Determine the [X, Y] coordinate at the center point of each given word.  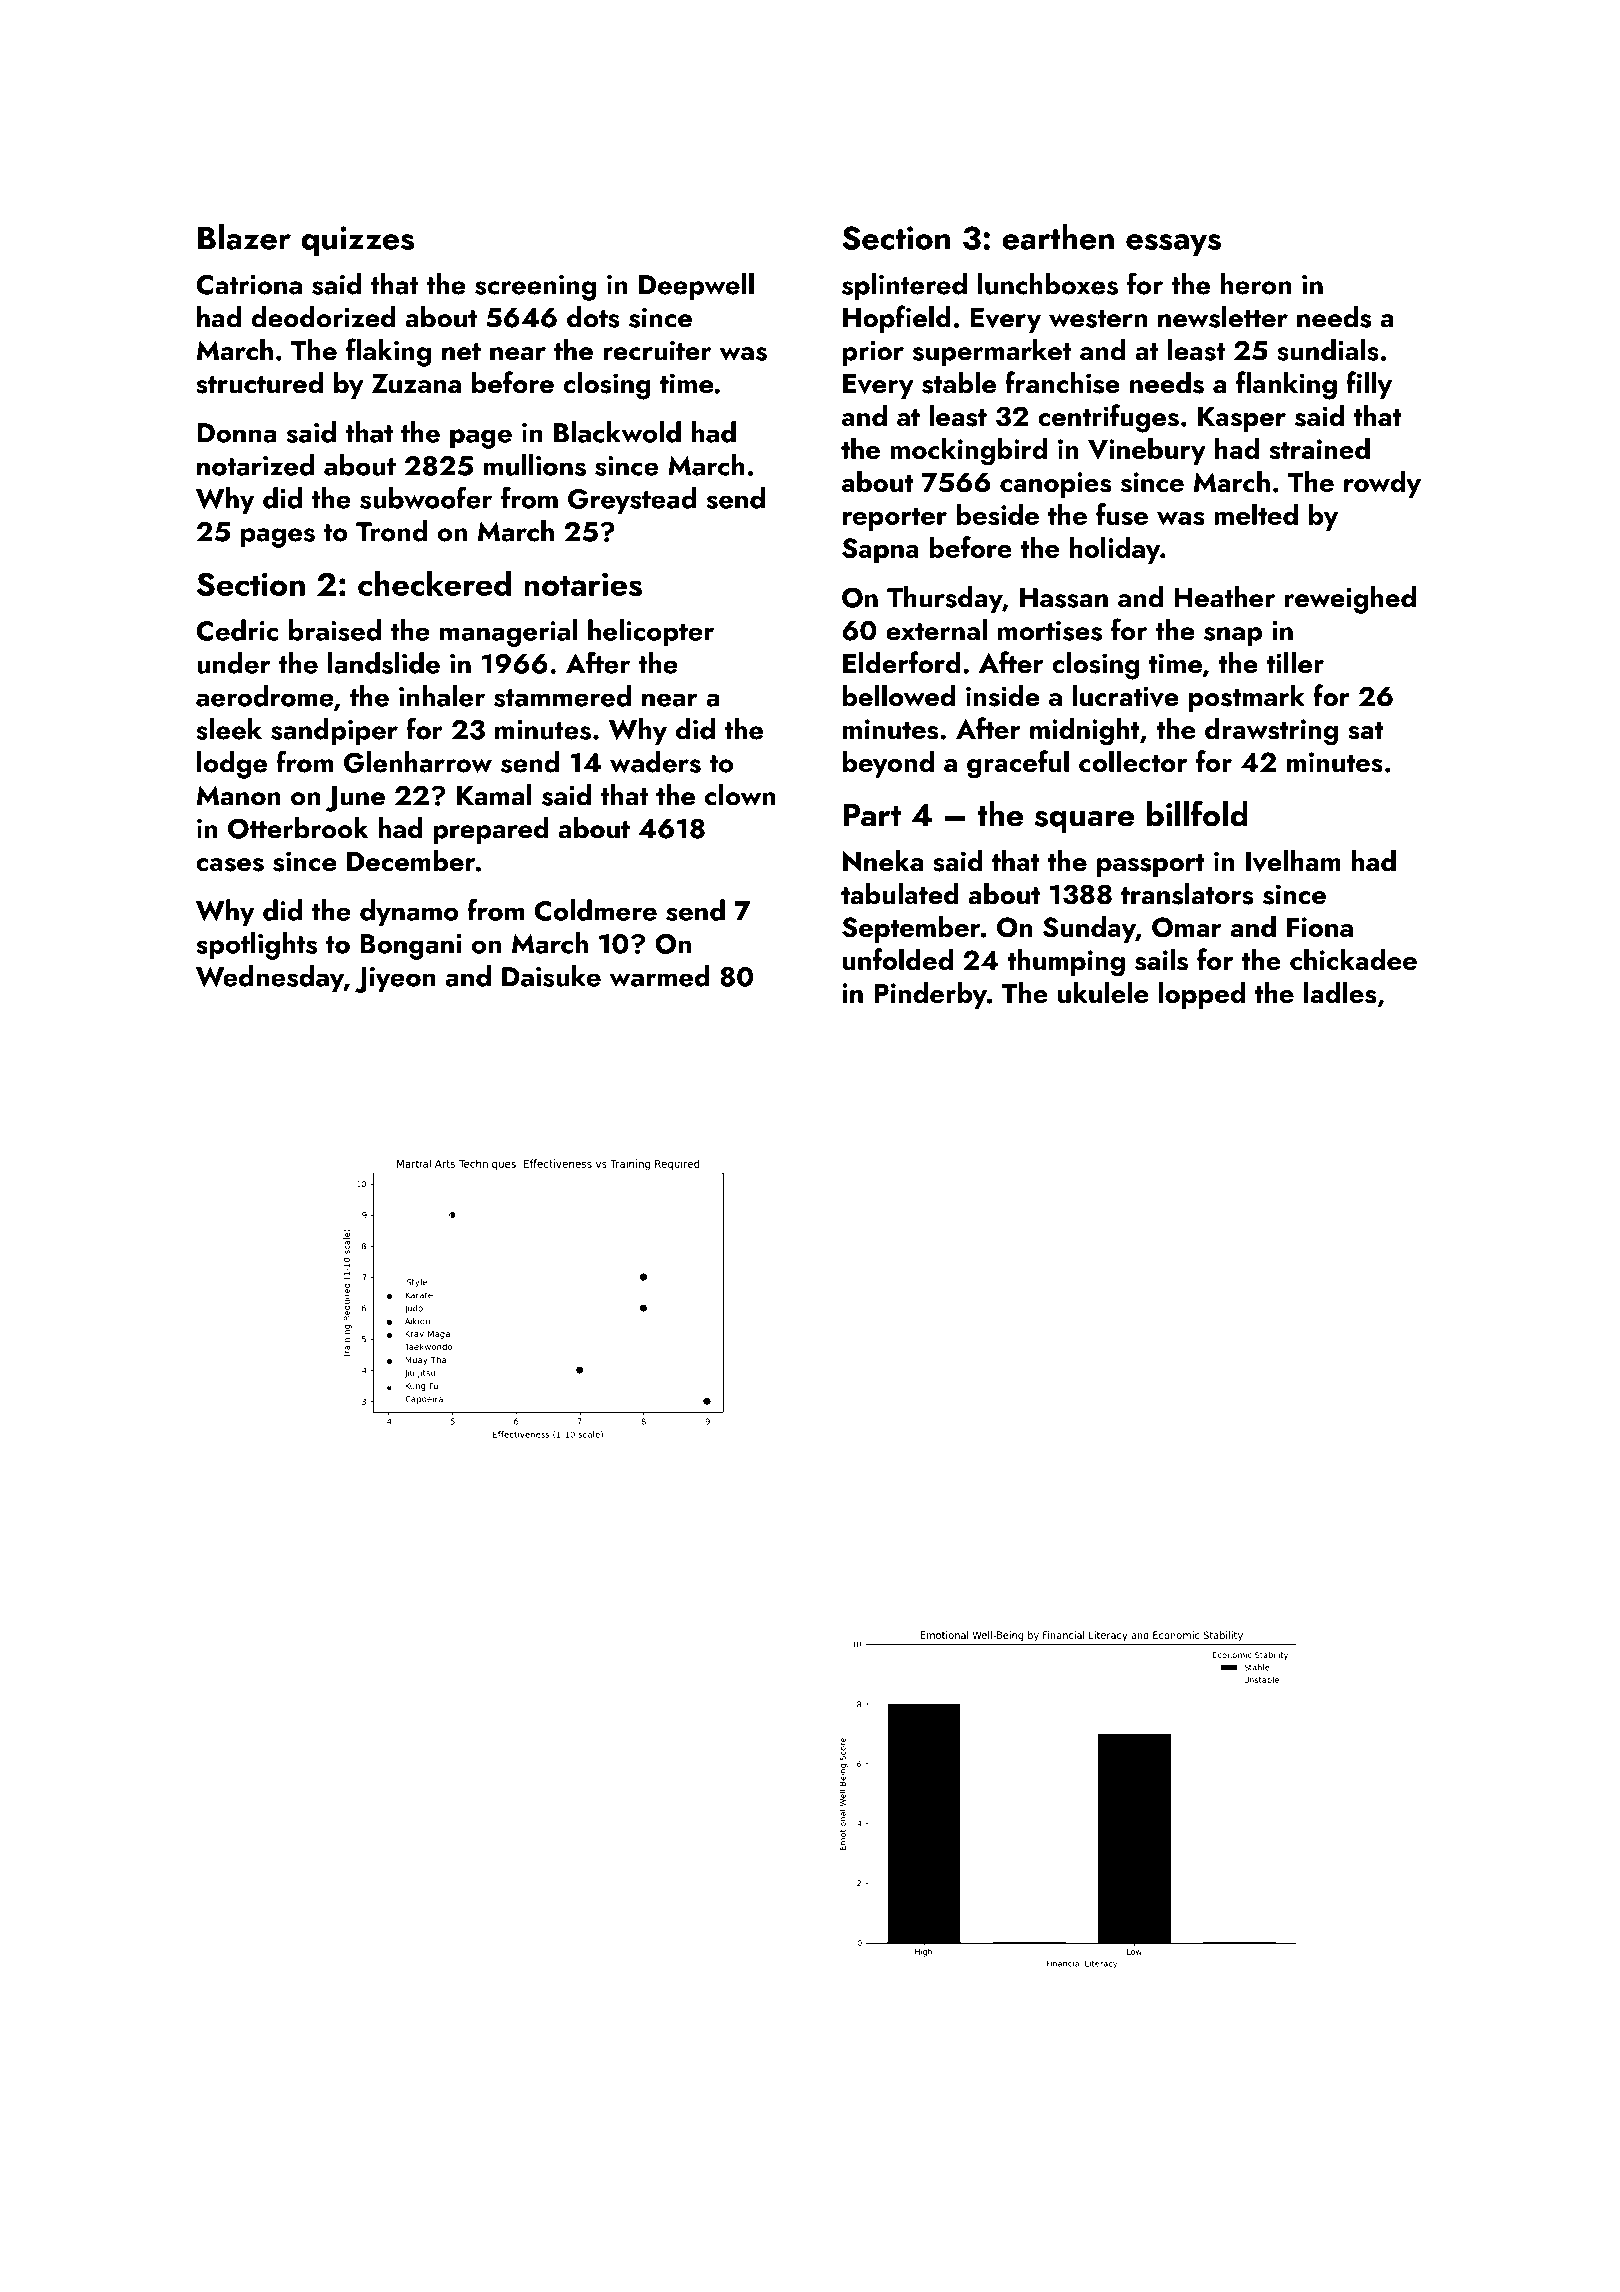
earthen [1058, 237]
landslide [384, 663]
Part [872, 815]
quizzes [357, 241]
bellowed [899, 696]
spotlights [256, 946]
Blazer [244, 237]
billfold [1197, 813]
